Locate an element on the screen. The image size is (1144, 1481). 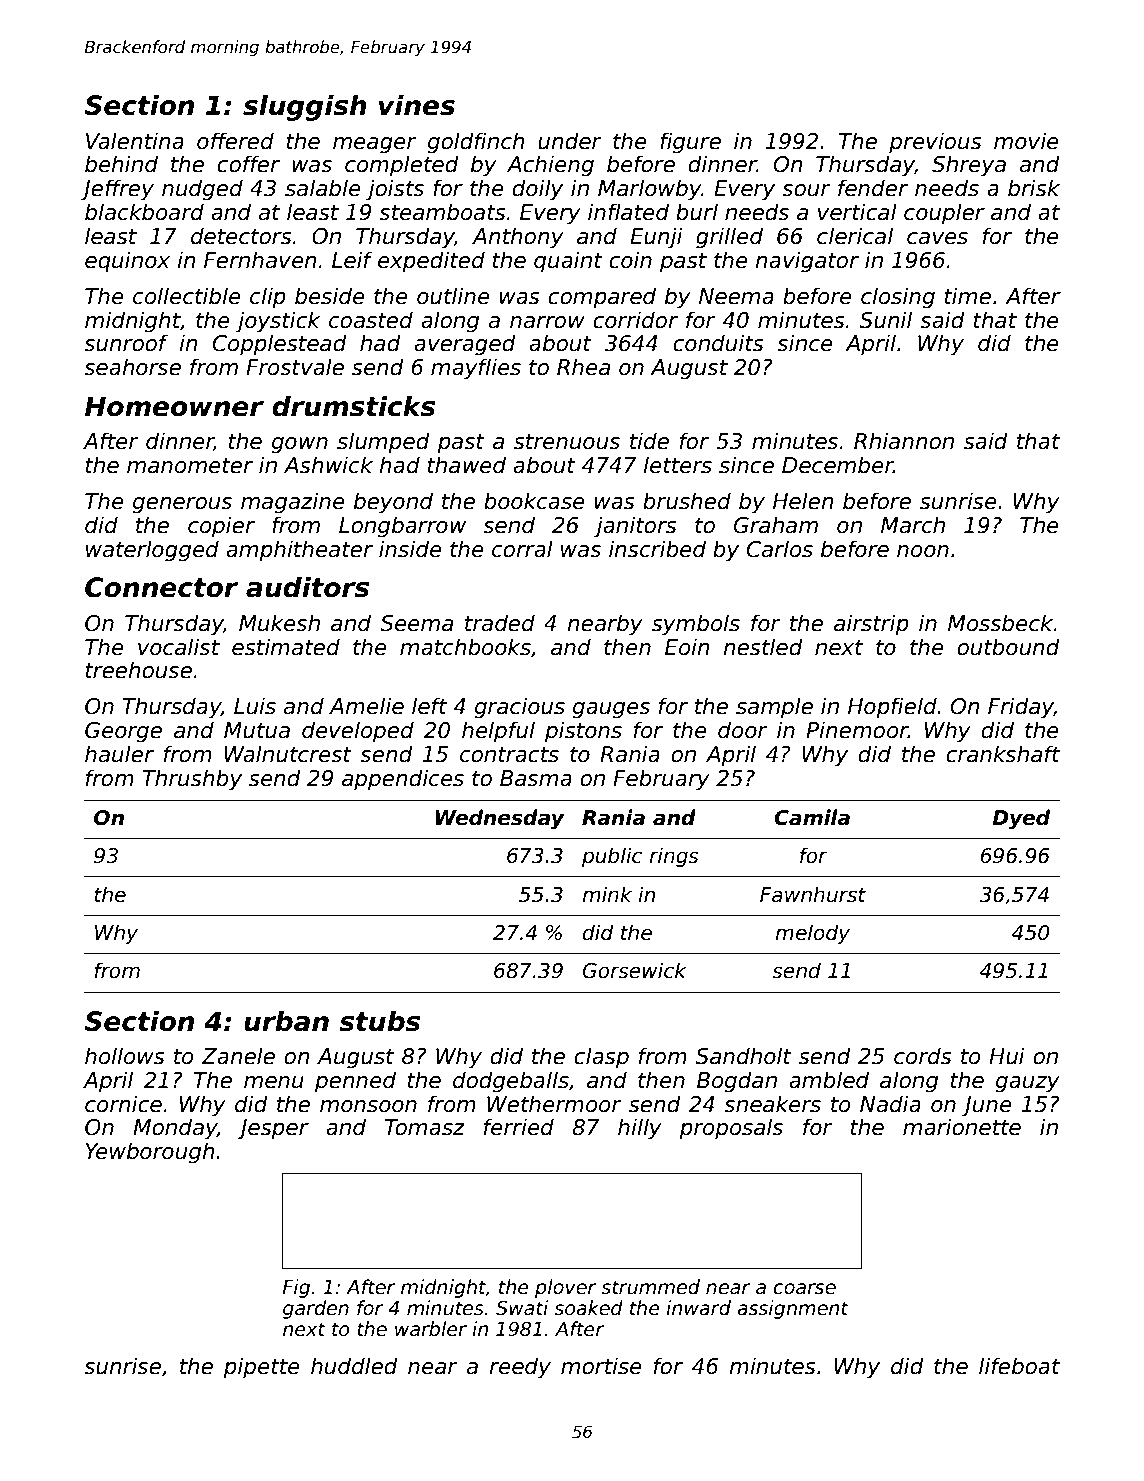
sample is located at coordinates (774, 708).
